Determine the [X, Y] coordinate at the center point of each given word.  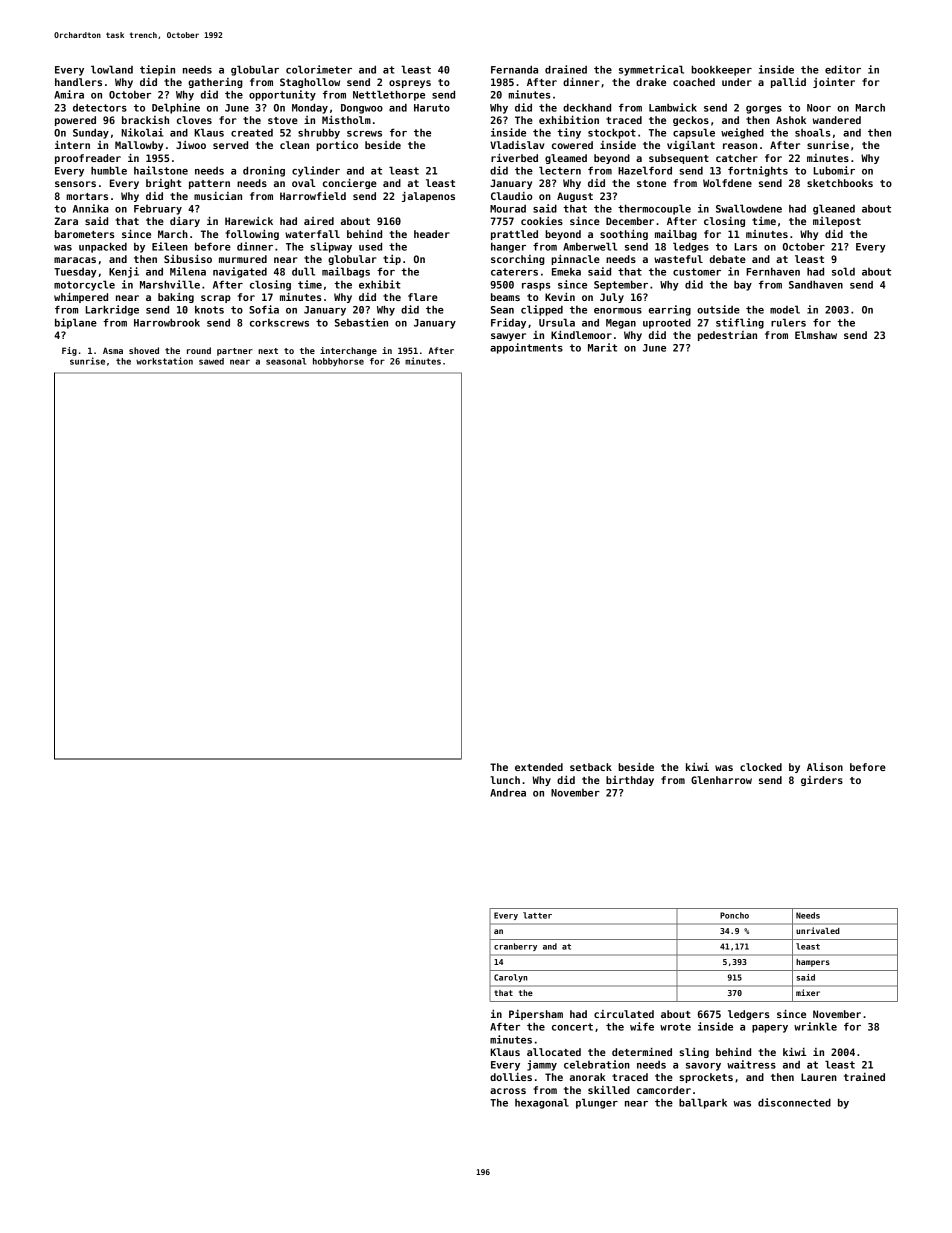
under [737, 82]
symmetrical [651, 70]
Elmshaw [816, 335]
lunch [505, 780]
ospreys [410, 84]
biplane [76, 323]
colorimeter [319, 69]
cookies [542, 221]
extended [539, 767]
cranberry [515, 947]
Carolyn [510, 978]
